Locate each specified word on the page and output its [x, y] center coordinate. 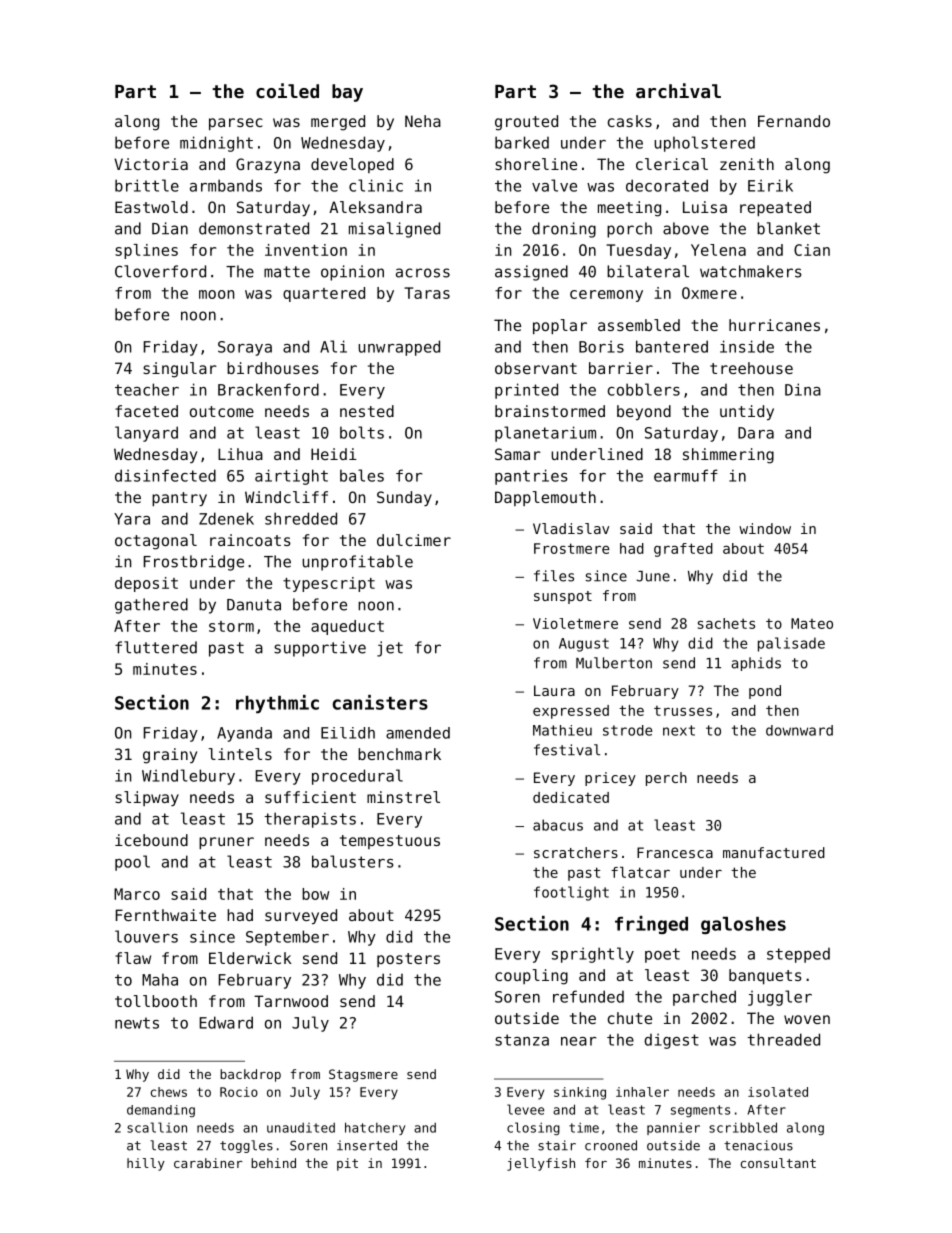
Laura [554, 690]
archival [678, 90]
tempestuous [390, 842]
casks [630, 121]
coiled [287, 90]
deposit [146, 584]
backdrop [250, 1075]
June [653, 576]
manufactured [774, 852]
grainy [170, 756]
